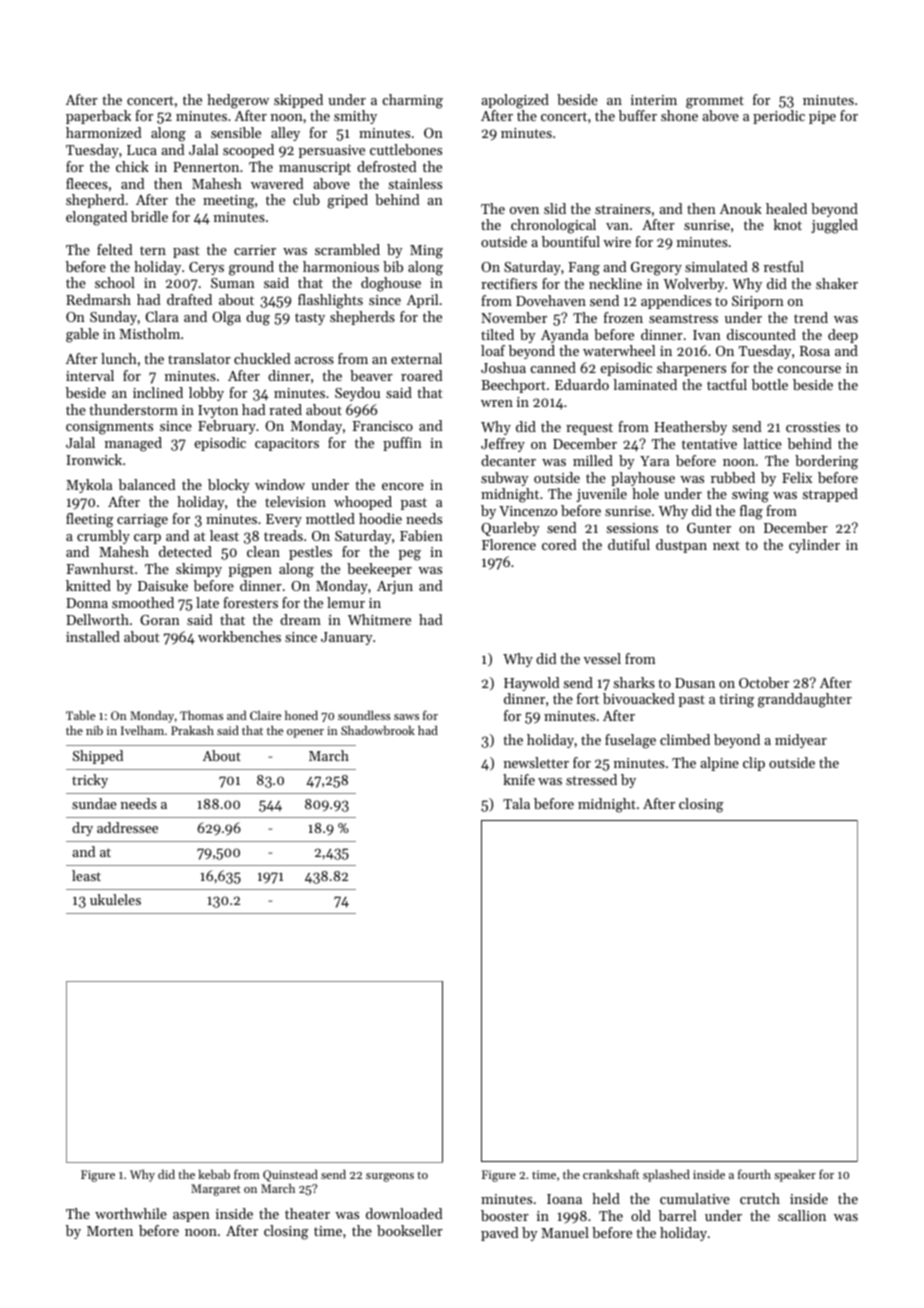 This screenshot has height=1308, width=924. What do you see at coordinates (89, 486) in the screenshot?
I see `Mykola` at bounding box center [89, 486].
